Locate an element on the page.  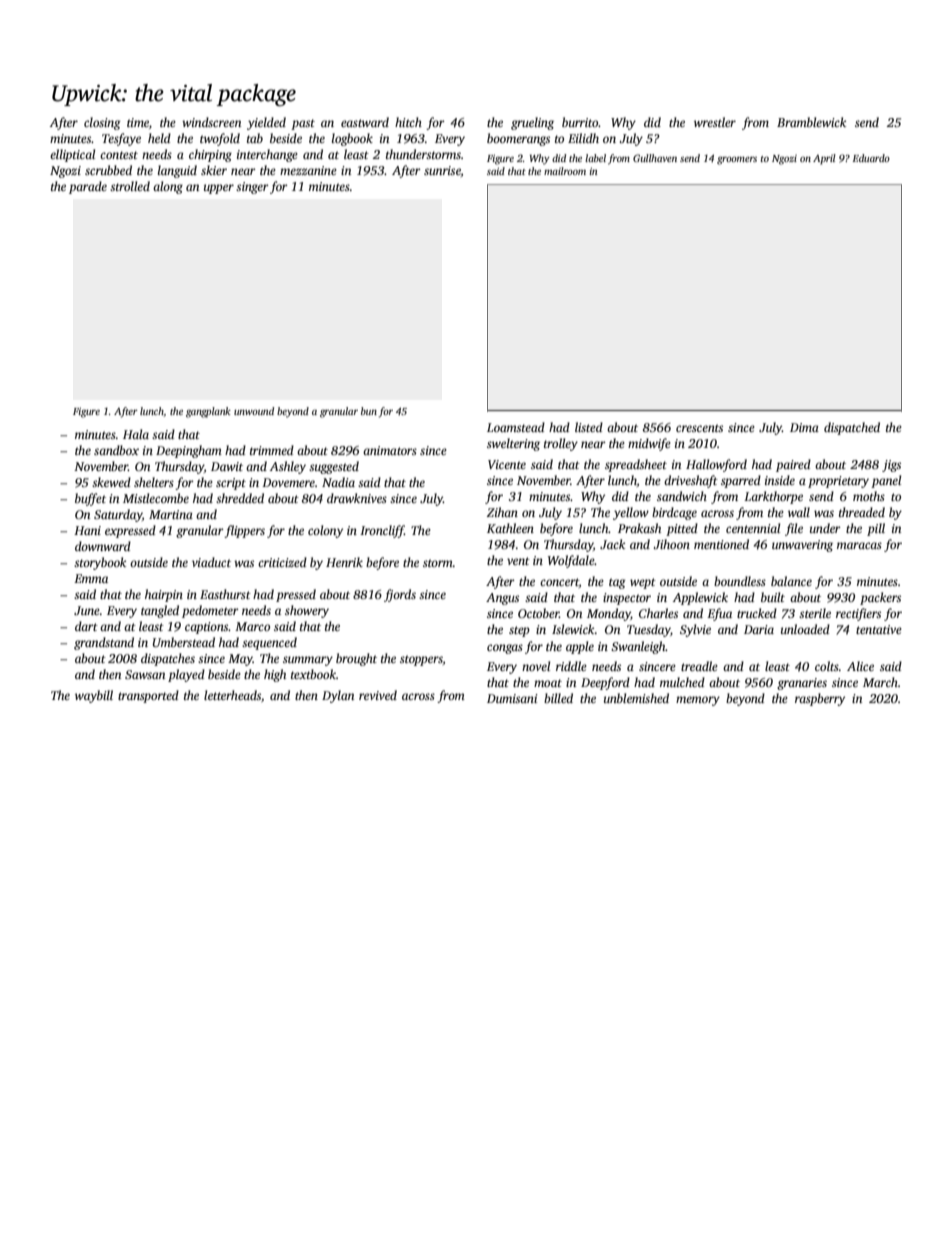
played is located at coordinates (186, 675).
